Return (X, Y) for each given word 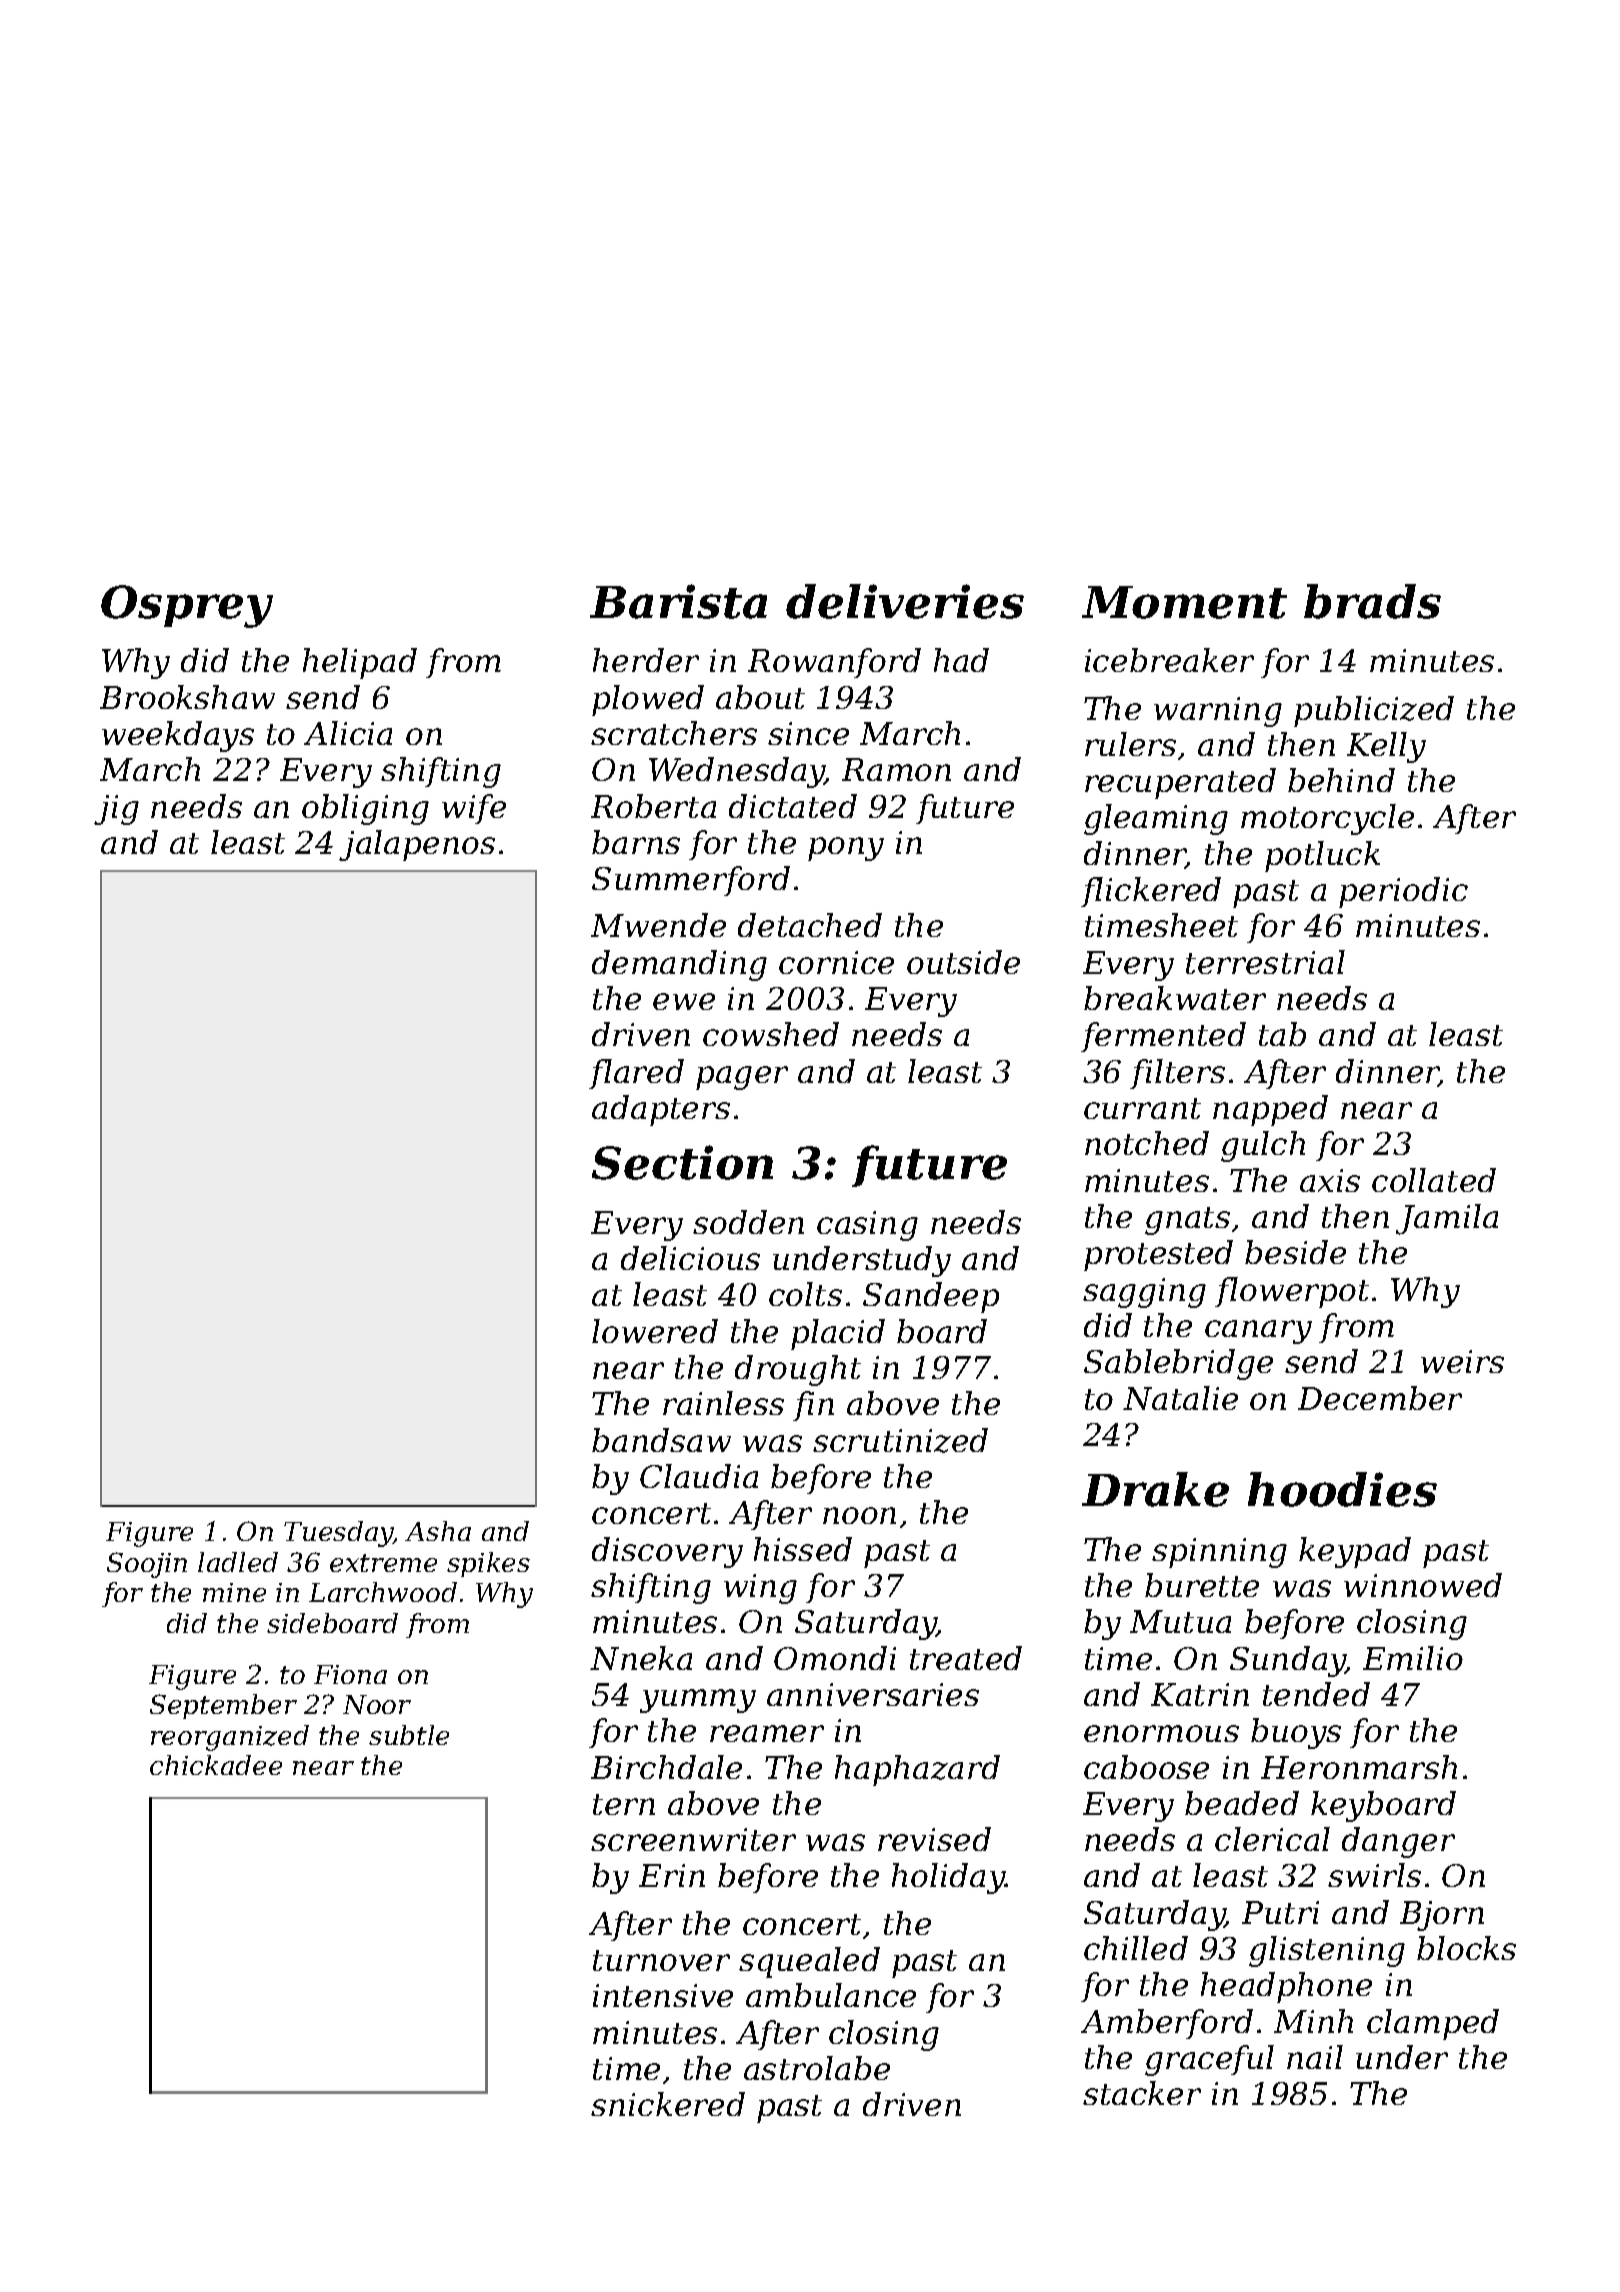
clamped (1433, 2024)
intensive (663, 1995)
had (961, 660)
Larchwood (383, 1592)
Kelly (1386, 747)
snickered (668, 2104)
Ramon (896, 769)
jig (116, 810)
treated (966, 1658)
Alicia (348, 733)
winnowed (1423, 1585)
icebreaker (1169, 660)
